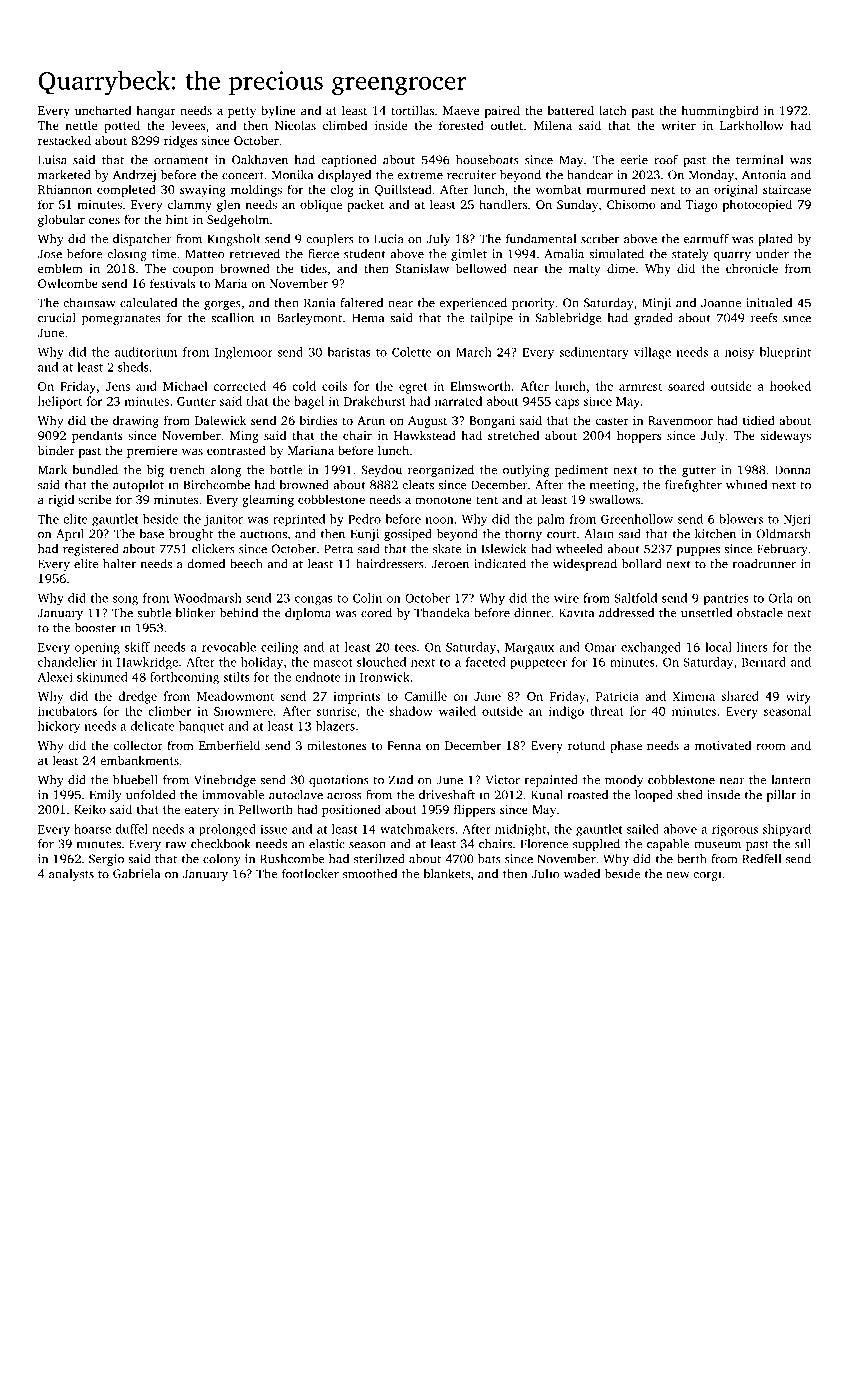 The image size is (849, 1400). Describe the element at coordinates (220, 420) in the screenshot. I see `Dalewick` at that location.
